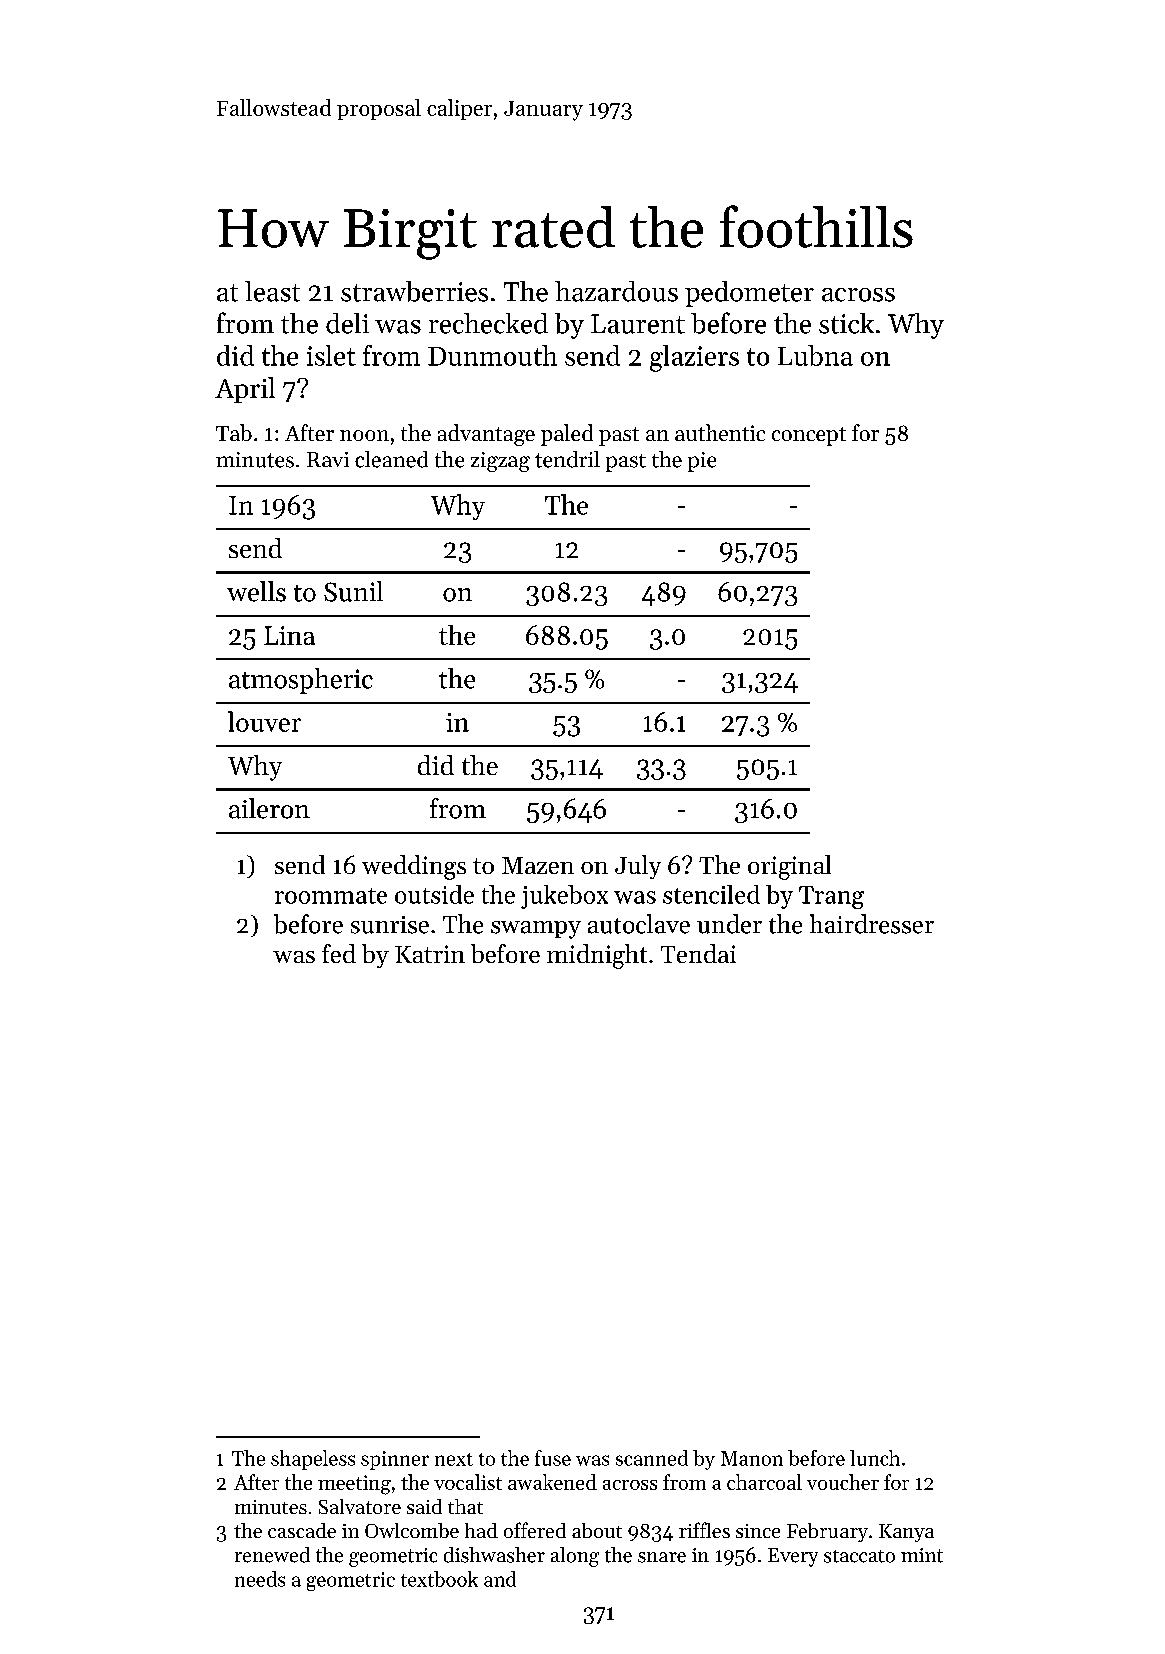 The image size is (1165, 1654). I want to click on pie, so click(702, 462).
